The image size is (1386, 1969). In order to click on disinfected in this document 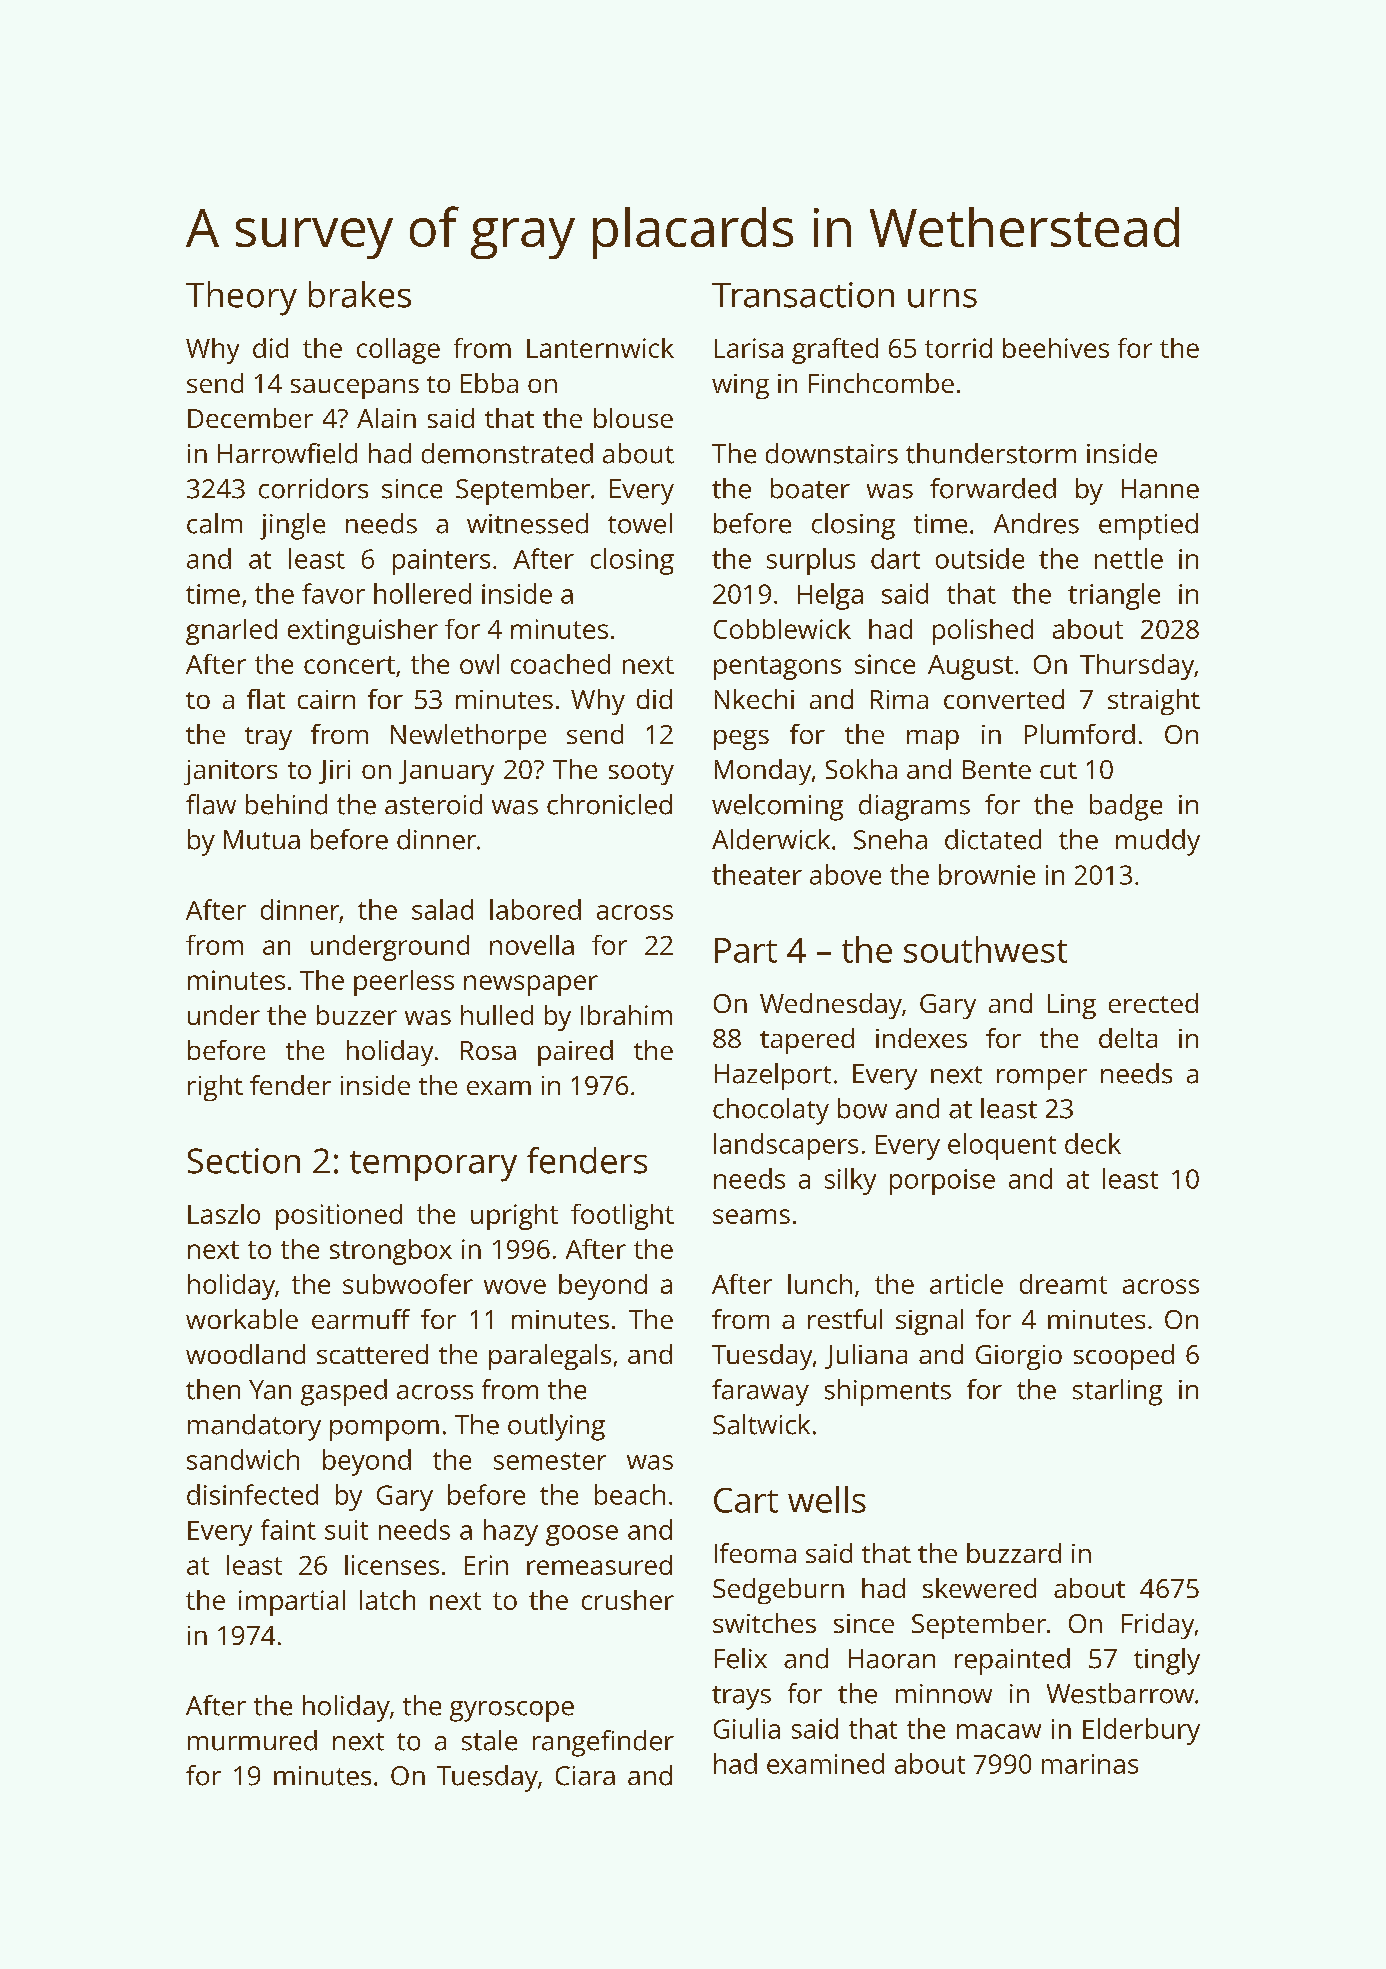, I will do `click(252, 1494)`.
